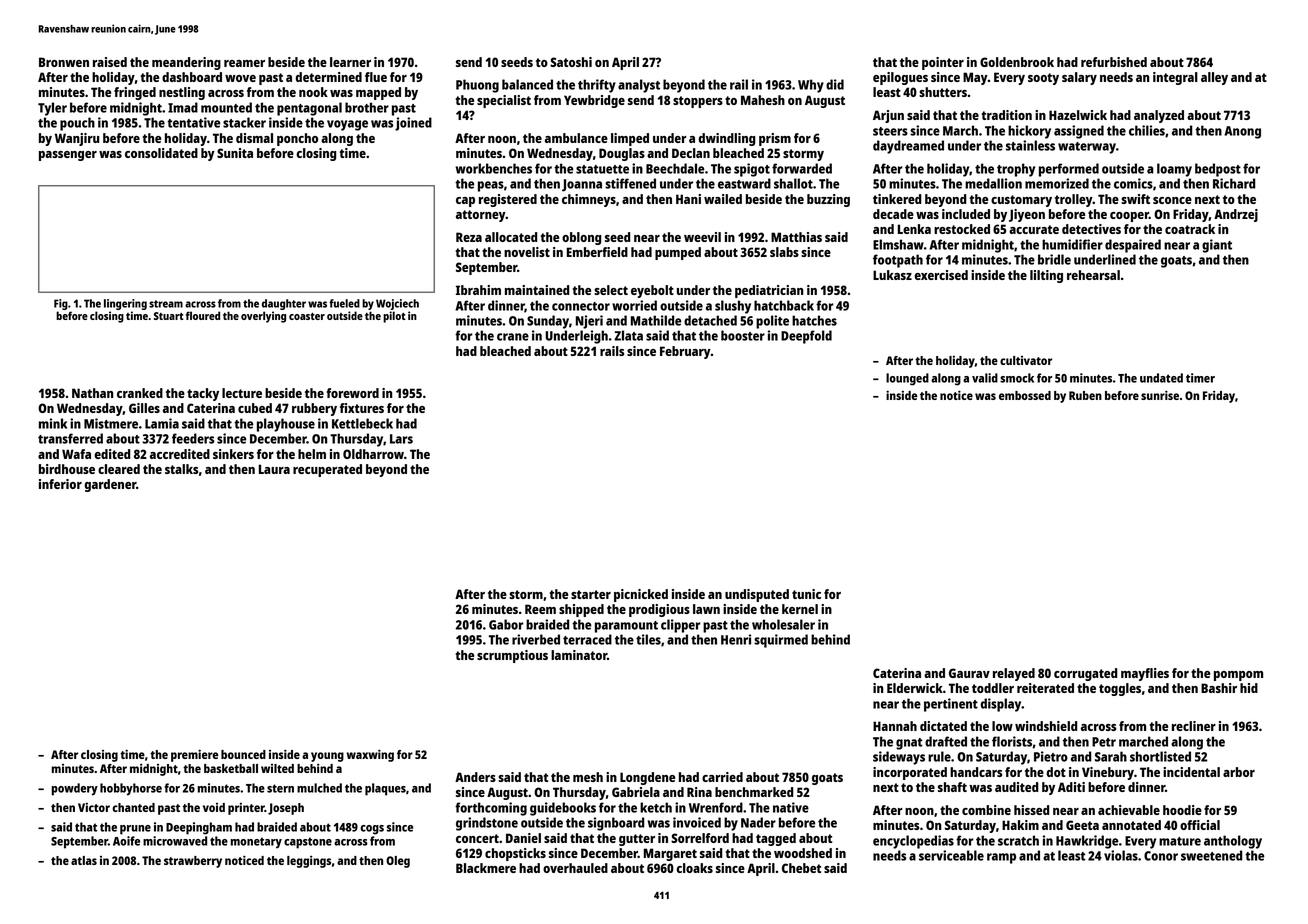 This page has height=924, width=1308. I want to click on carried, so click(722, 777).
